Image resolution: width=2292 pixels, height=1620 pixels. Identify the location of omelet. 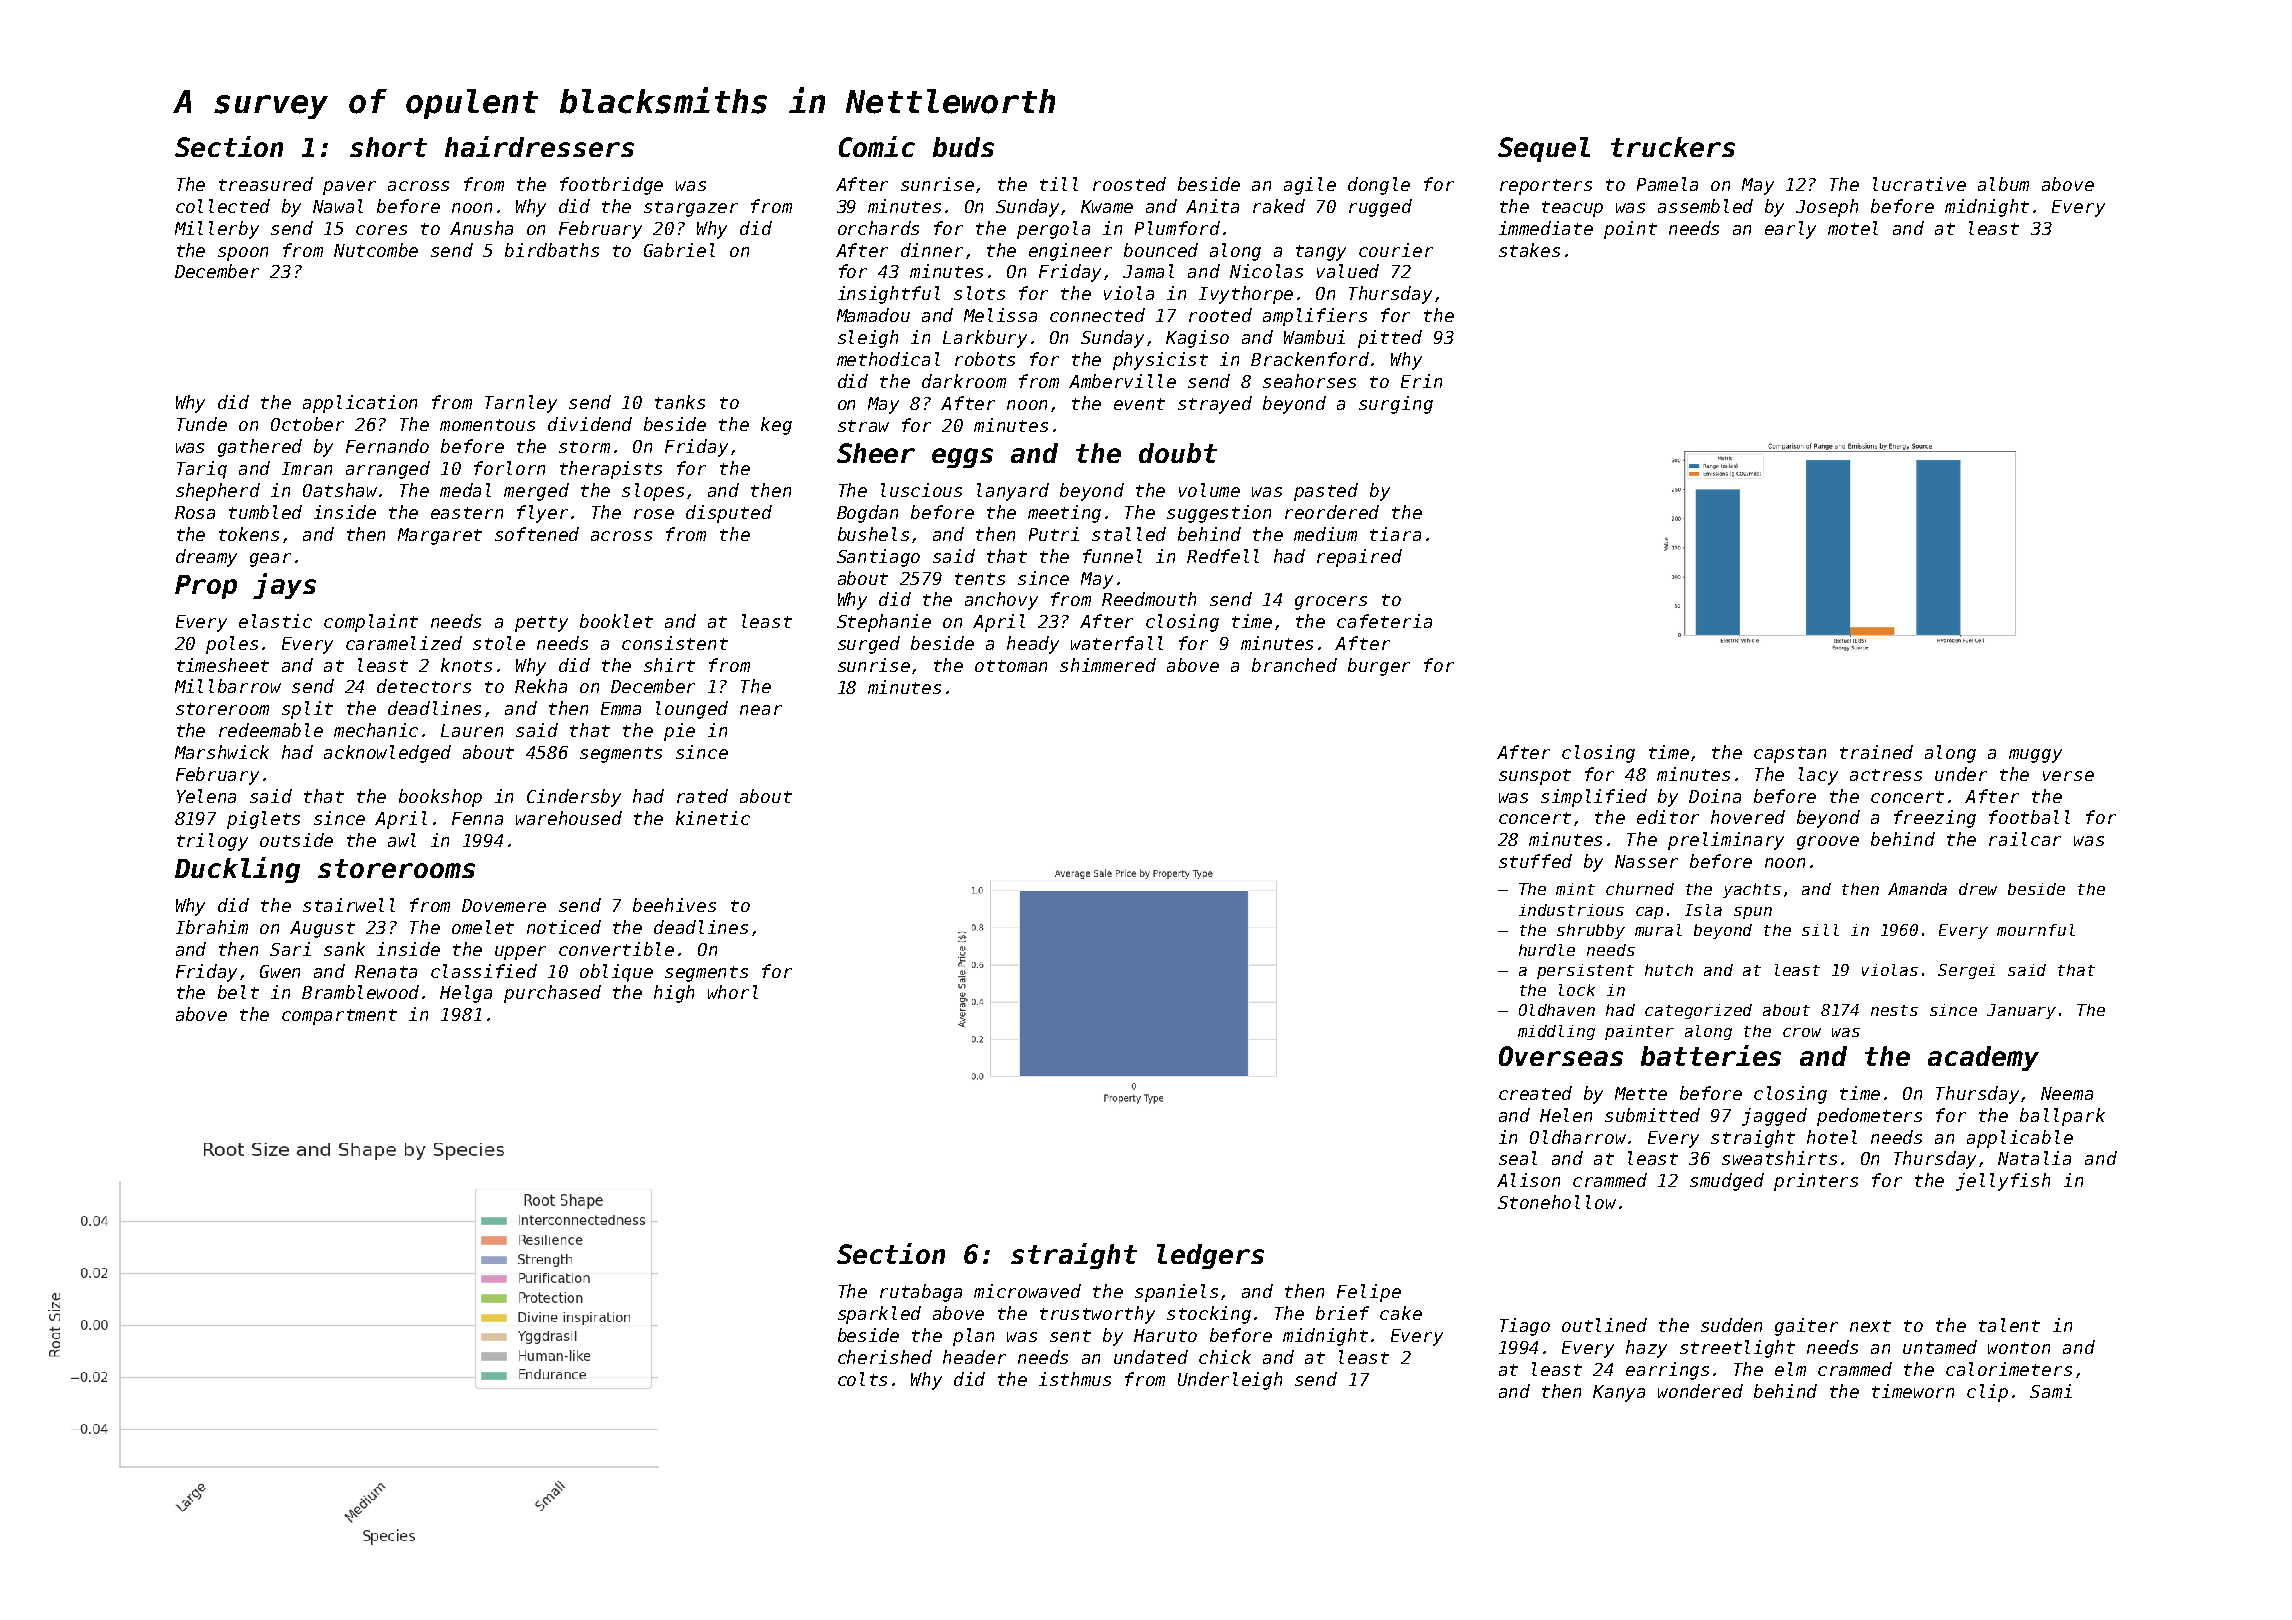
(483, 927).
